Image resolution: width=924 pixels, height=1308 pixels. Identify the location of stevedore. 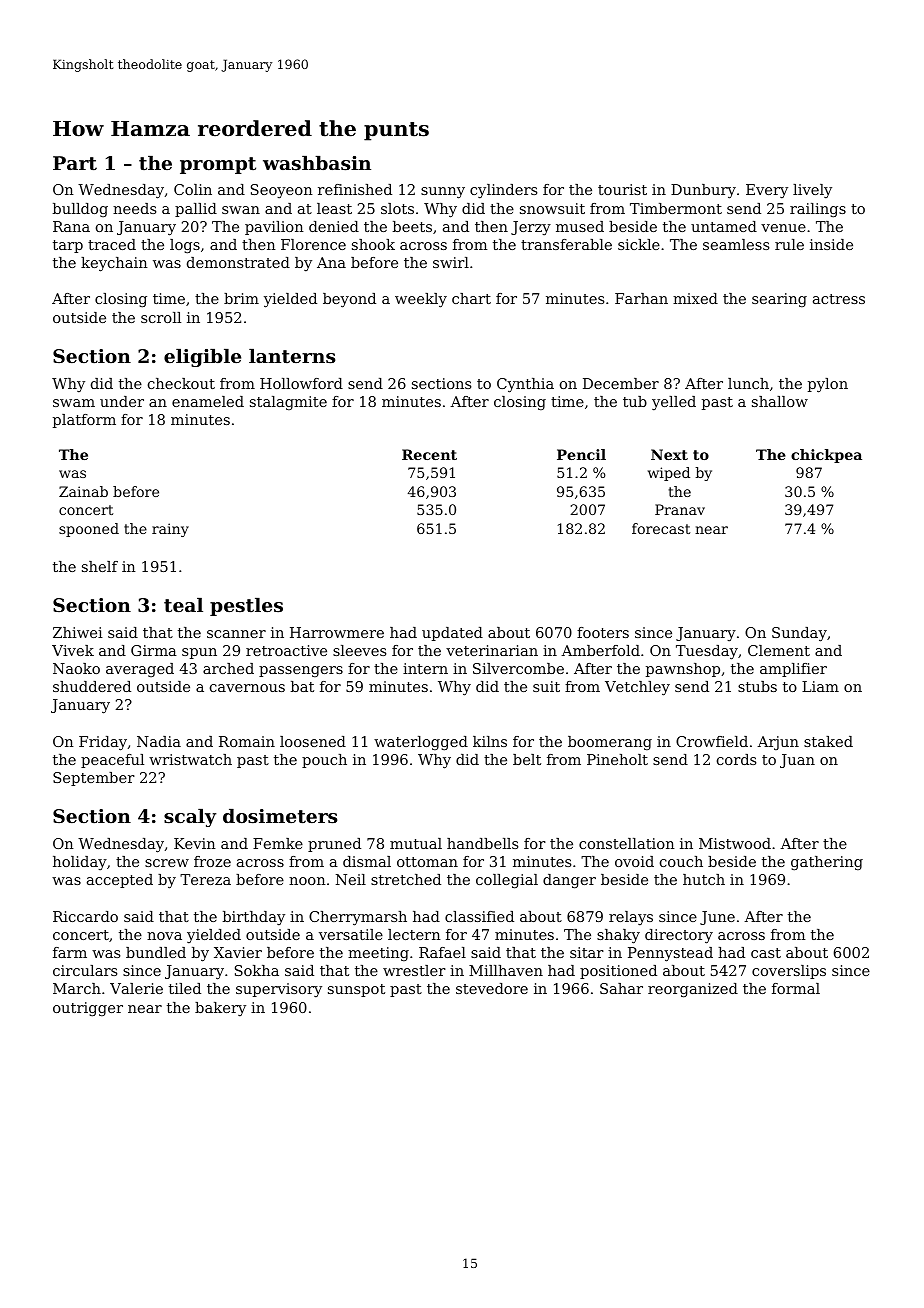
(492, 988).
